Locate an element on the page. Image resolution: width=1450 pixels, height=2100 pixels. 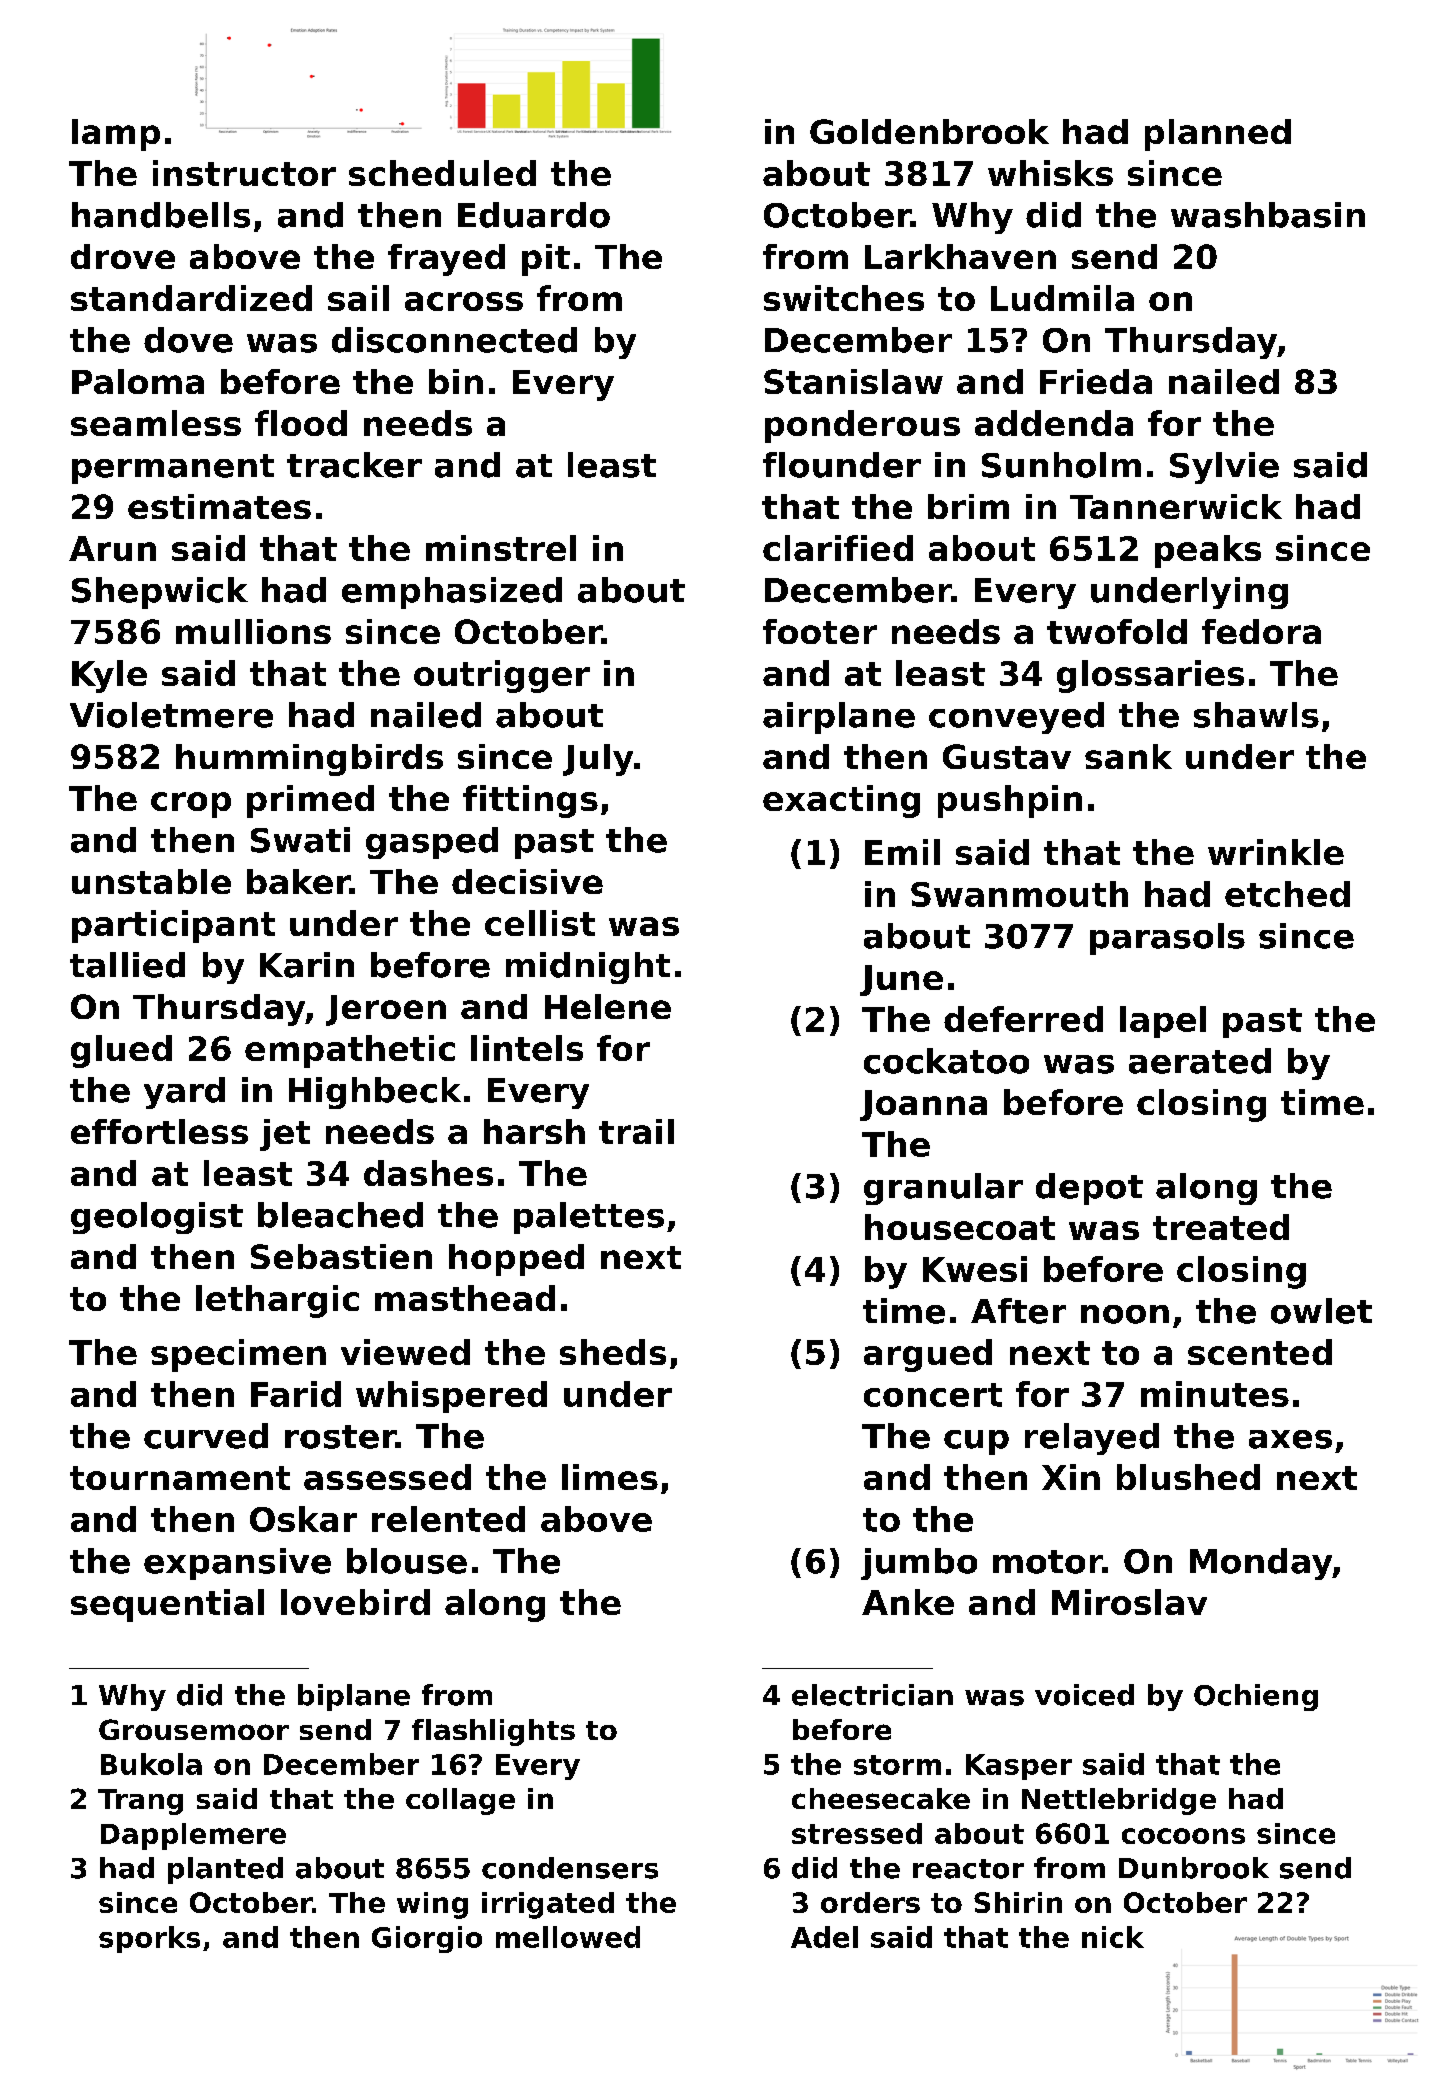
planned is located at coordinates (1218, 135).
